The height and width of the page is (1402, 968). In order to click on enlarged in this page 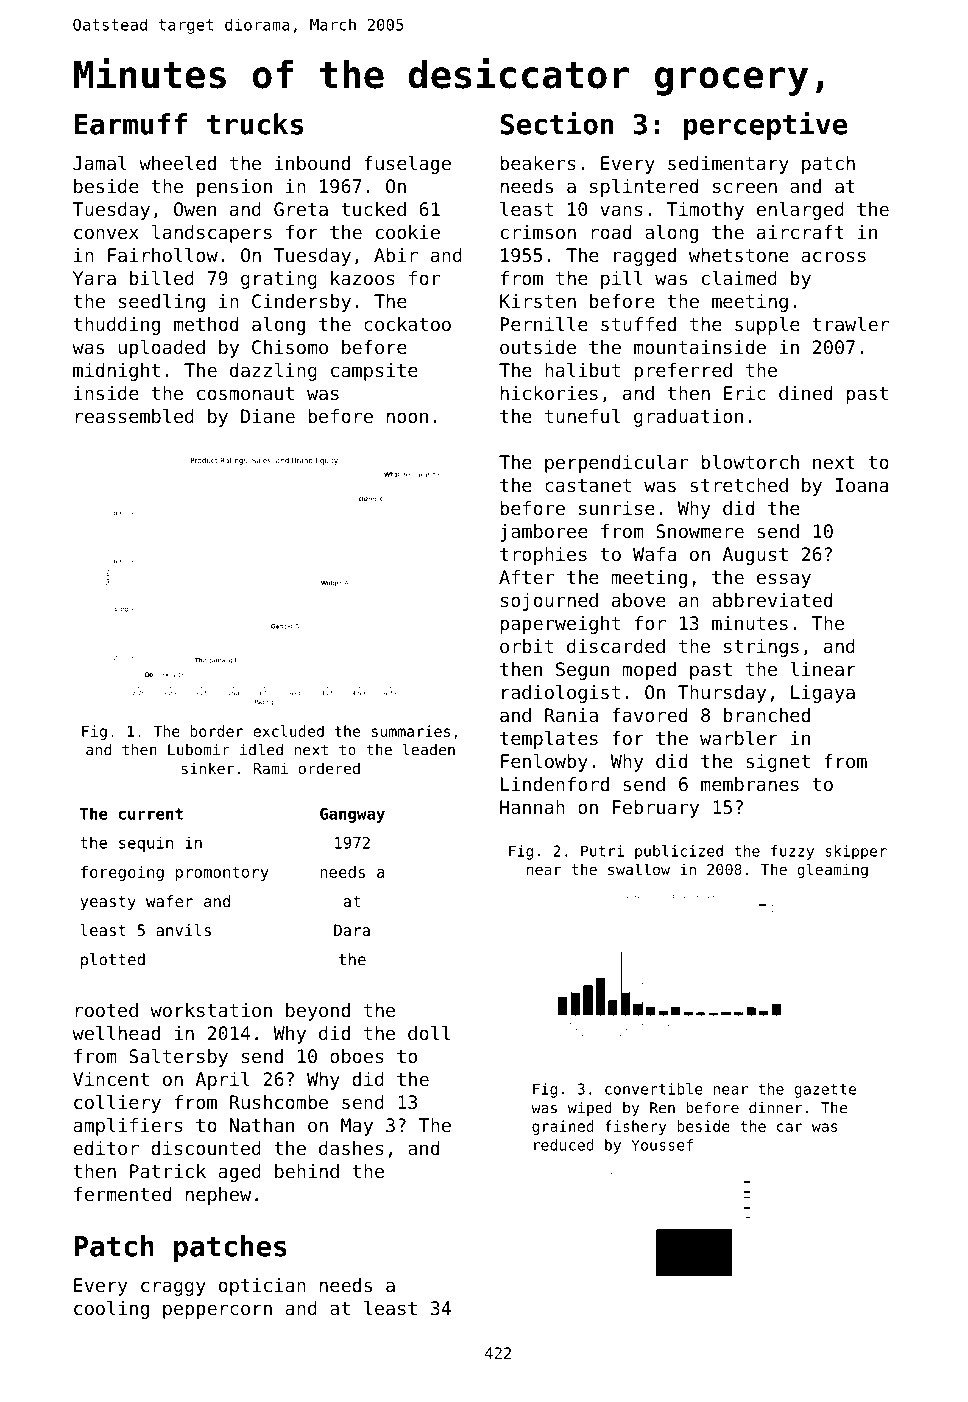, I will do `click(800, 211)`.
